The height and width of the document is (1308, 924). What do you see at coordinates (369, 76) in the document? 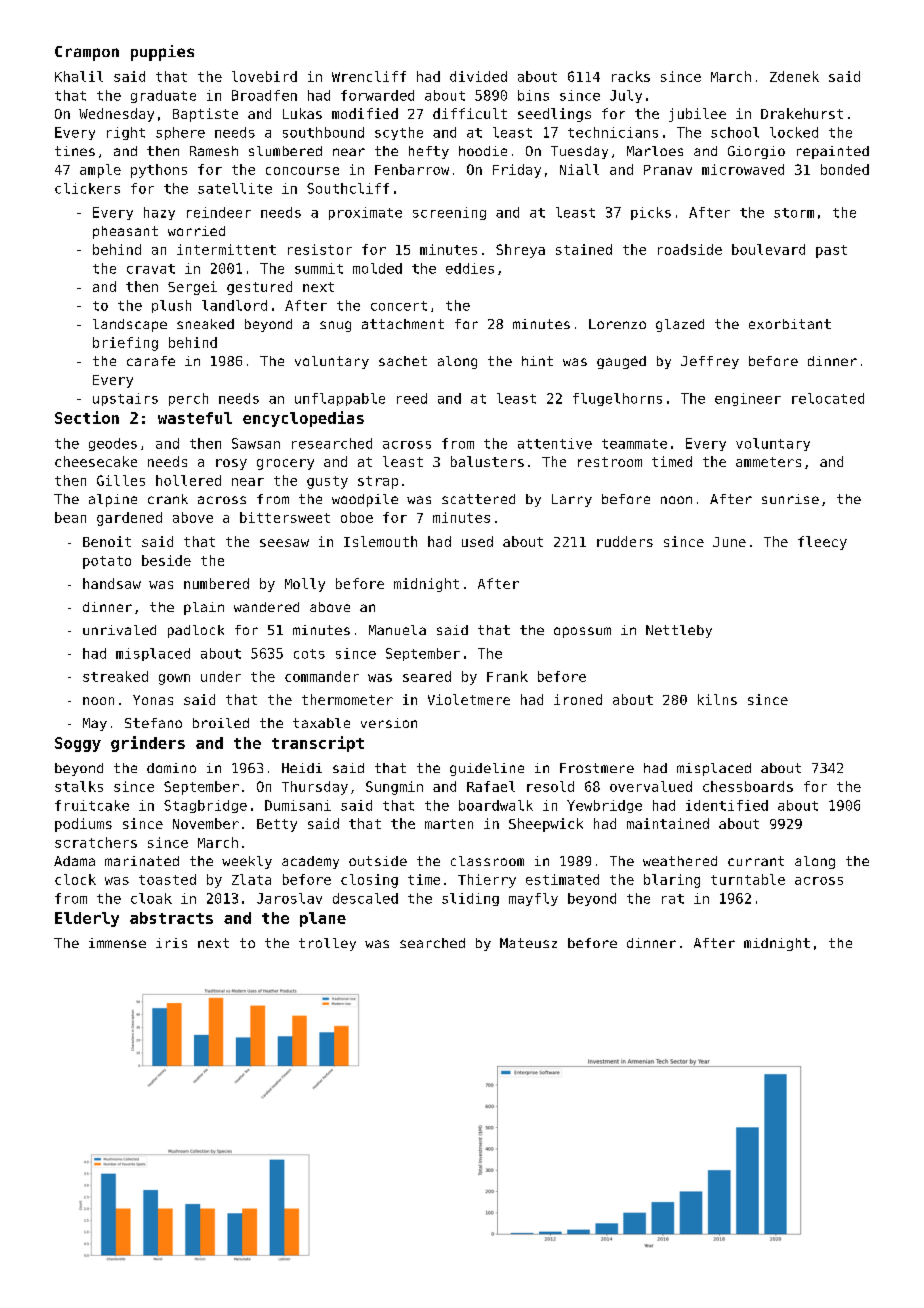
I see `Wrencliff` at bounding box center [369, 76].
